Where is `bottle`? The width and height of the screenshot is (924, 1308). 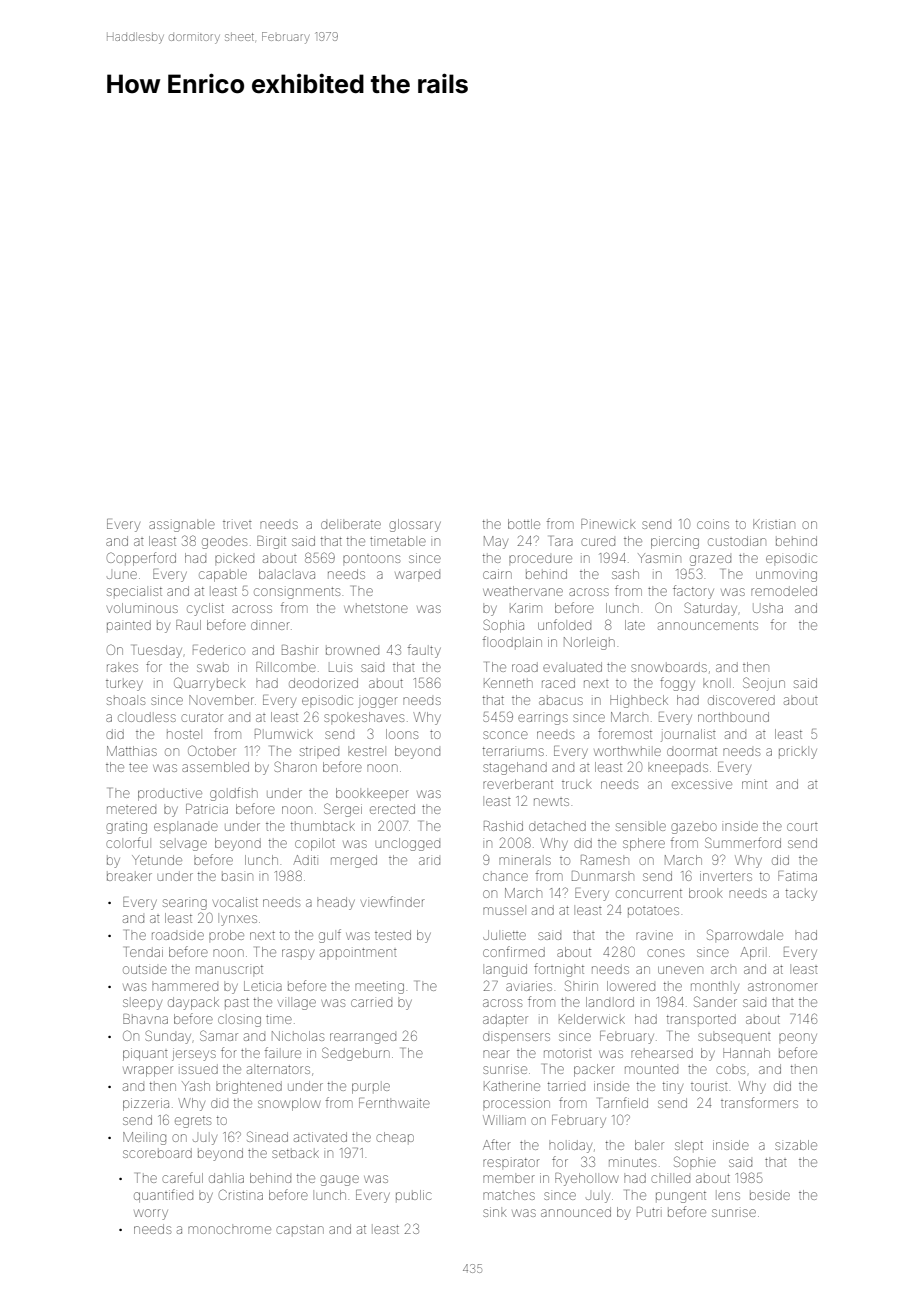 bottle is located at coordinates (524, 524).
